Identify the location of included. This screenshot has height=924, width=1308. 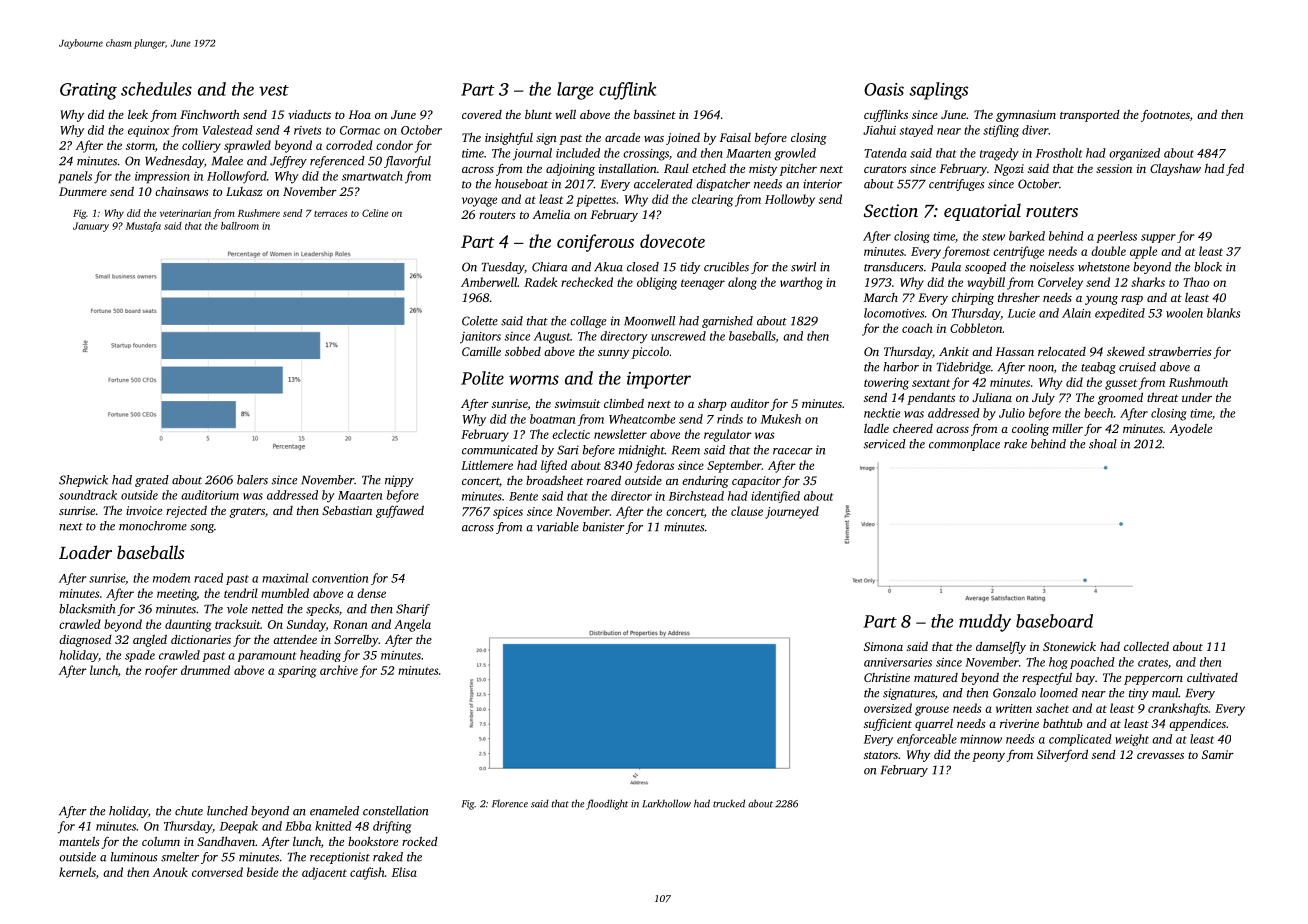
(578, 153).
